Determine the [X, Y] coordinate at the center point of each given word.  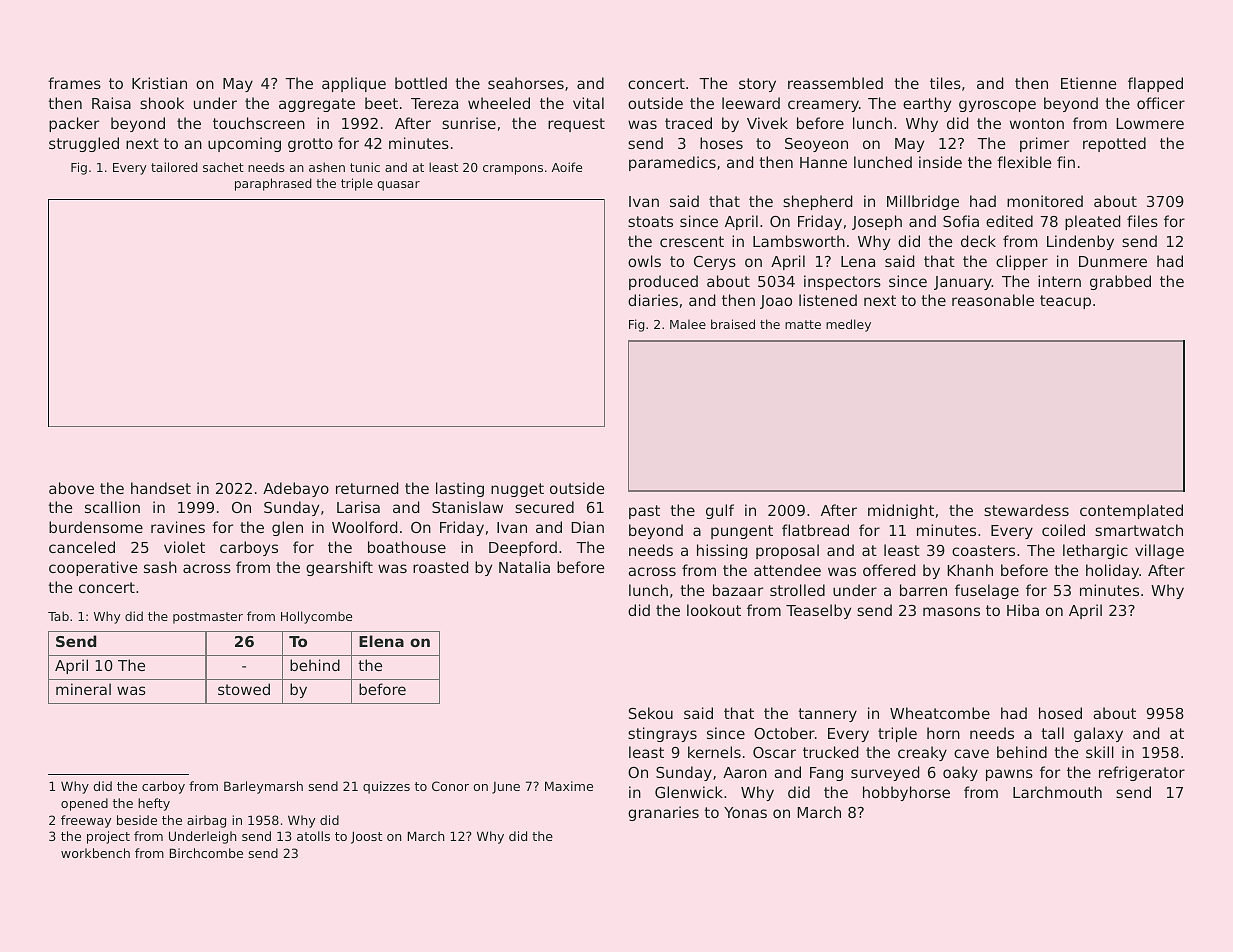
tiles [945, 83]
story [757, 85]
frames [74, 83]
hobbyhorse [906, 793]
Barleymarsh [263, 787]
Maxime [569, 786]
